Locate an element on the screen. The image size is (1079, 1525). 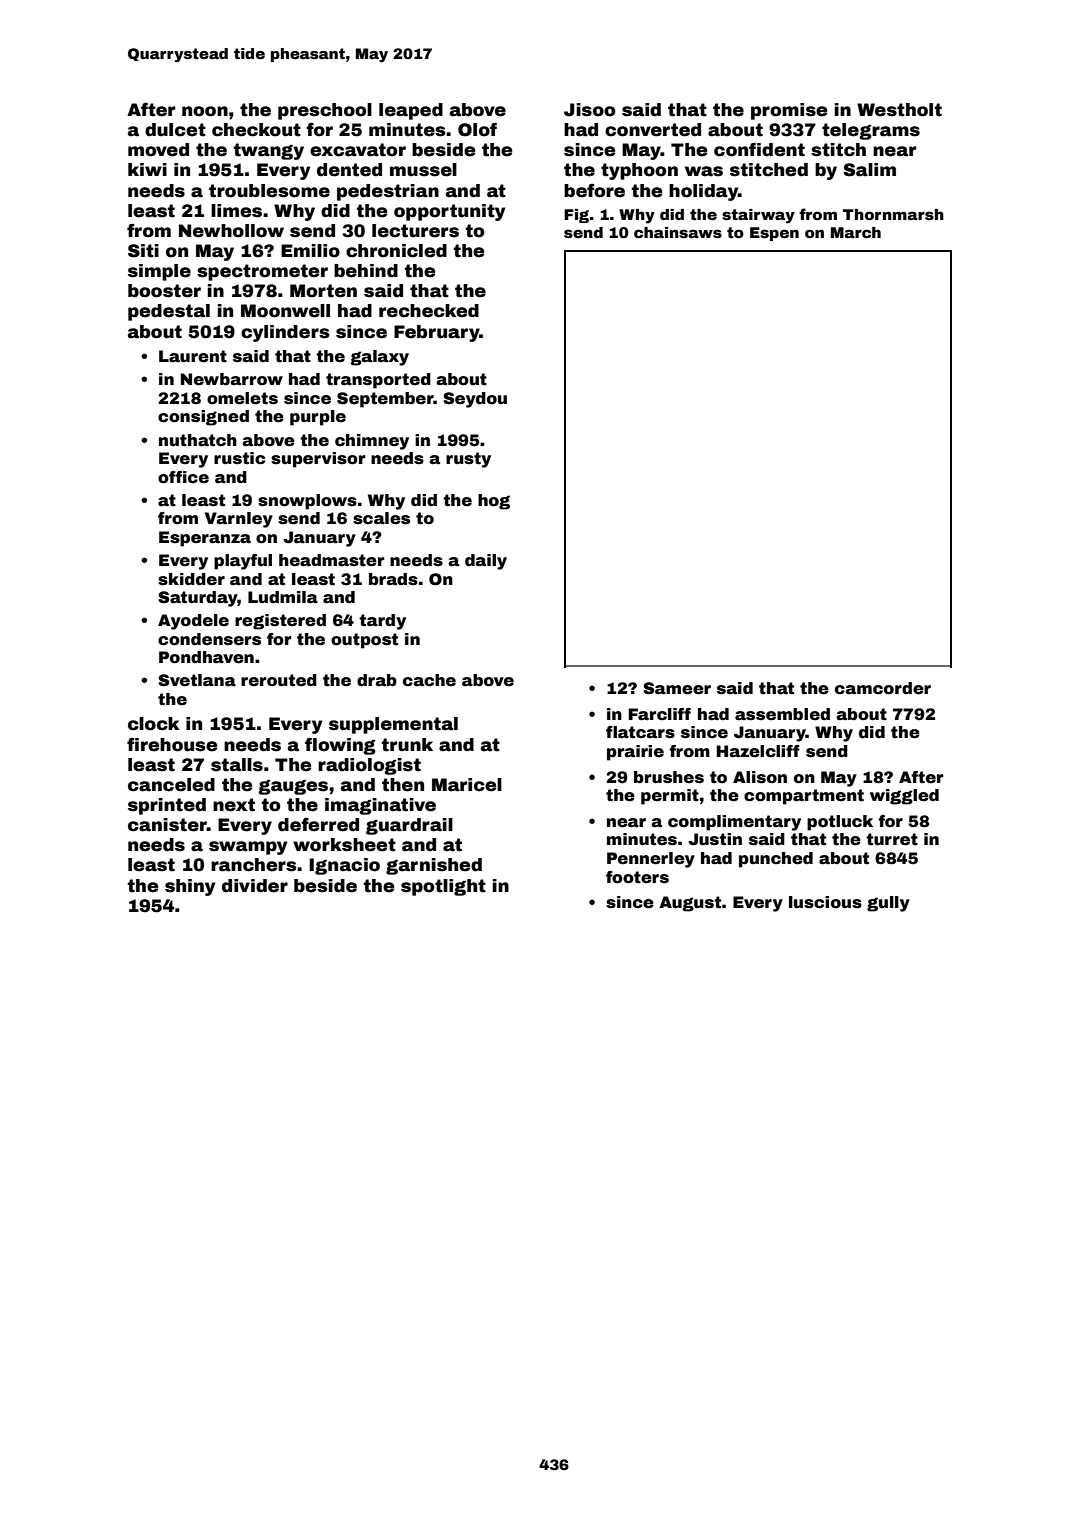
August is located at coordinates (690, 904).
